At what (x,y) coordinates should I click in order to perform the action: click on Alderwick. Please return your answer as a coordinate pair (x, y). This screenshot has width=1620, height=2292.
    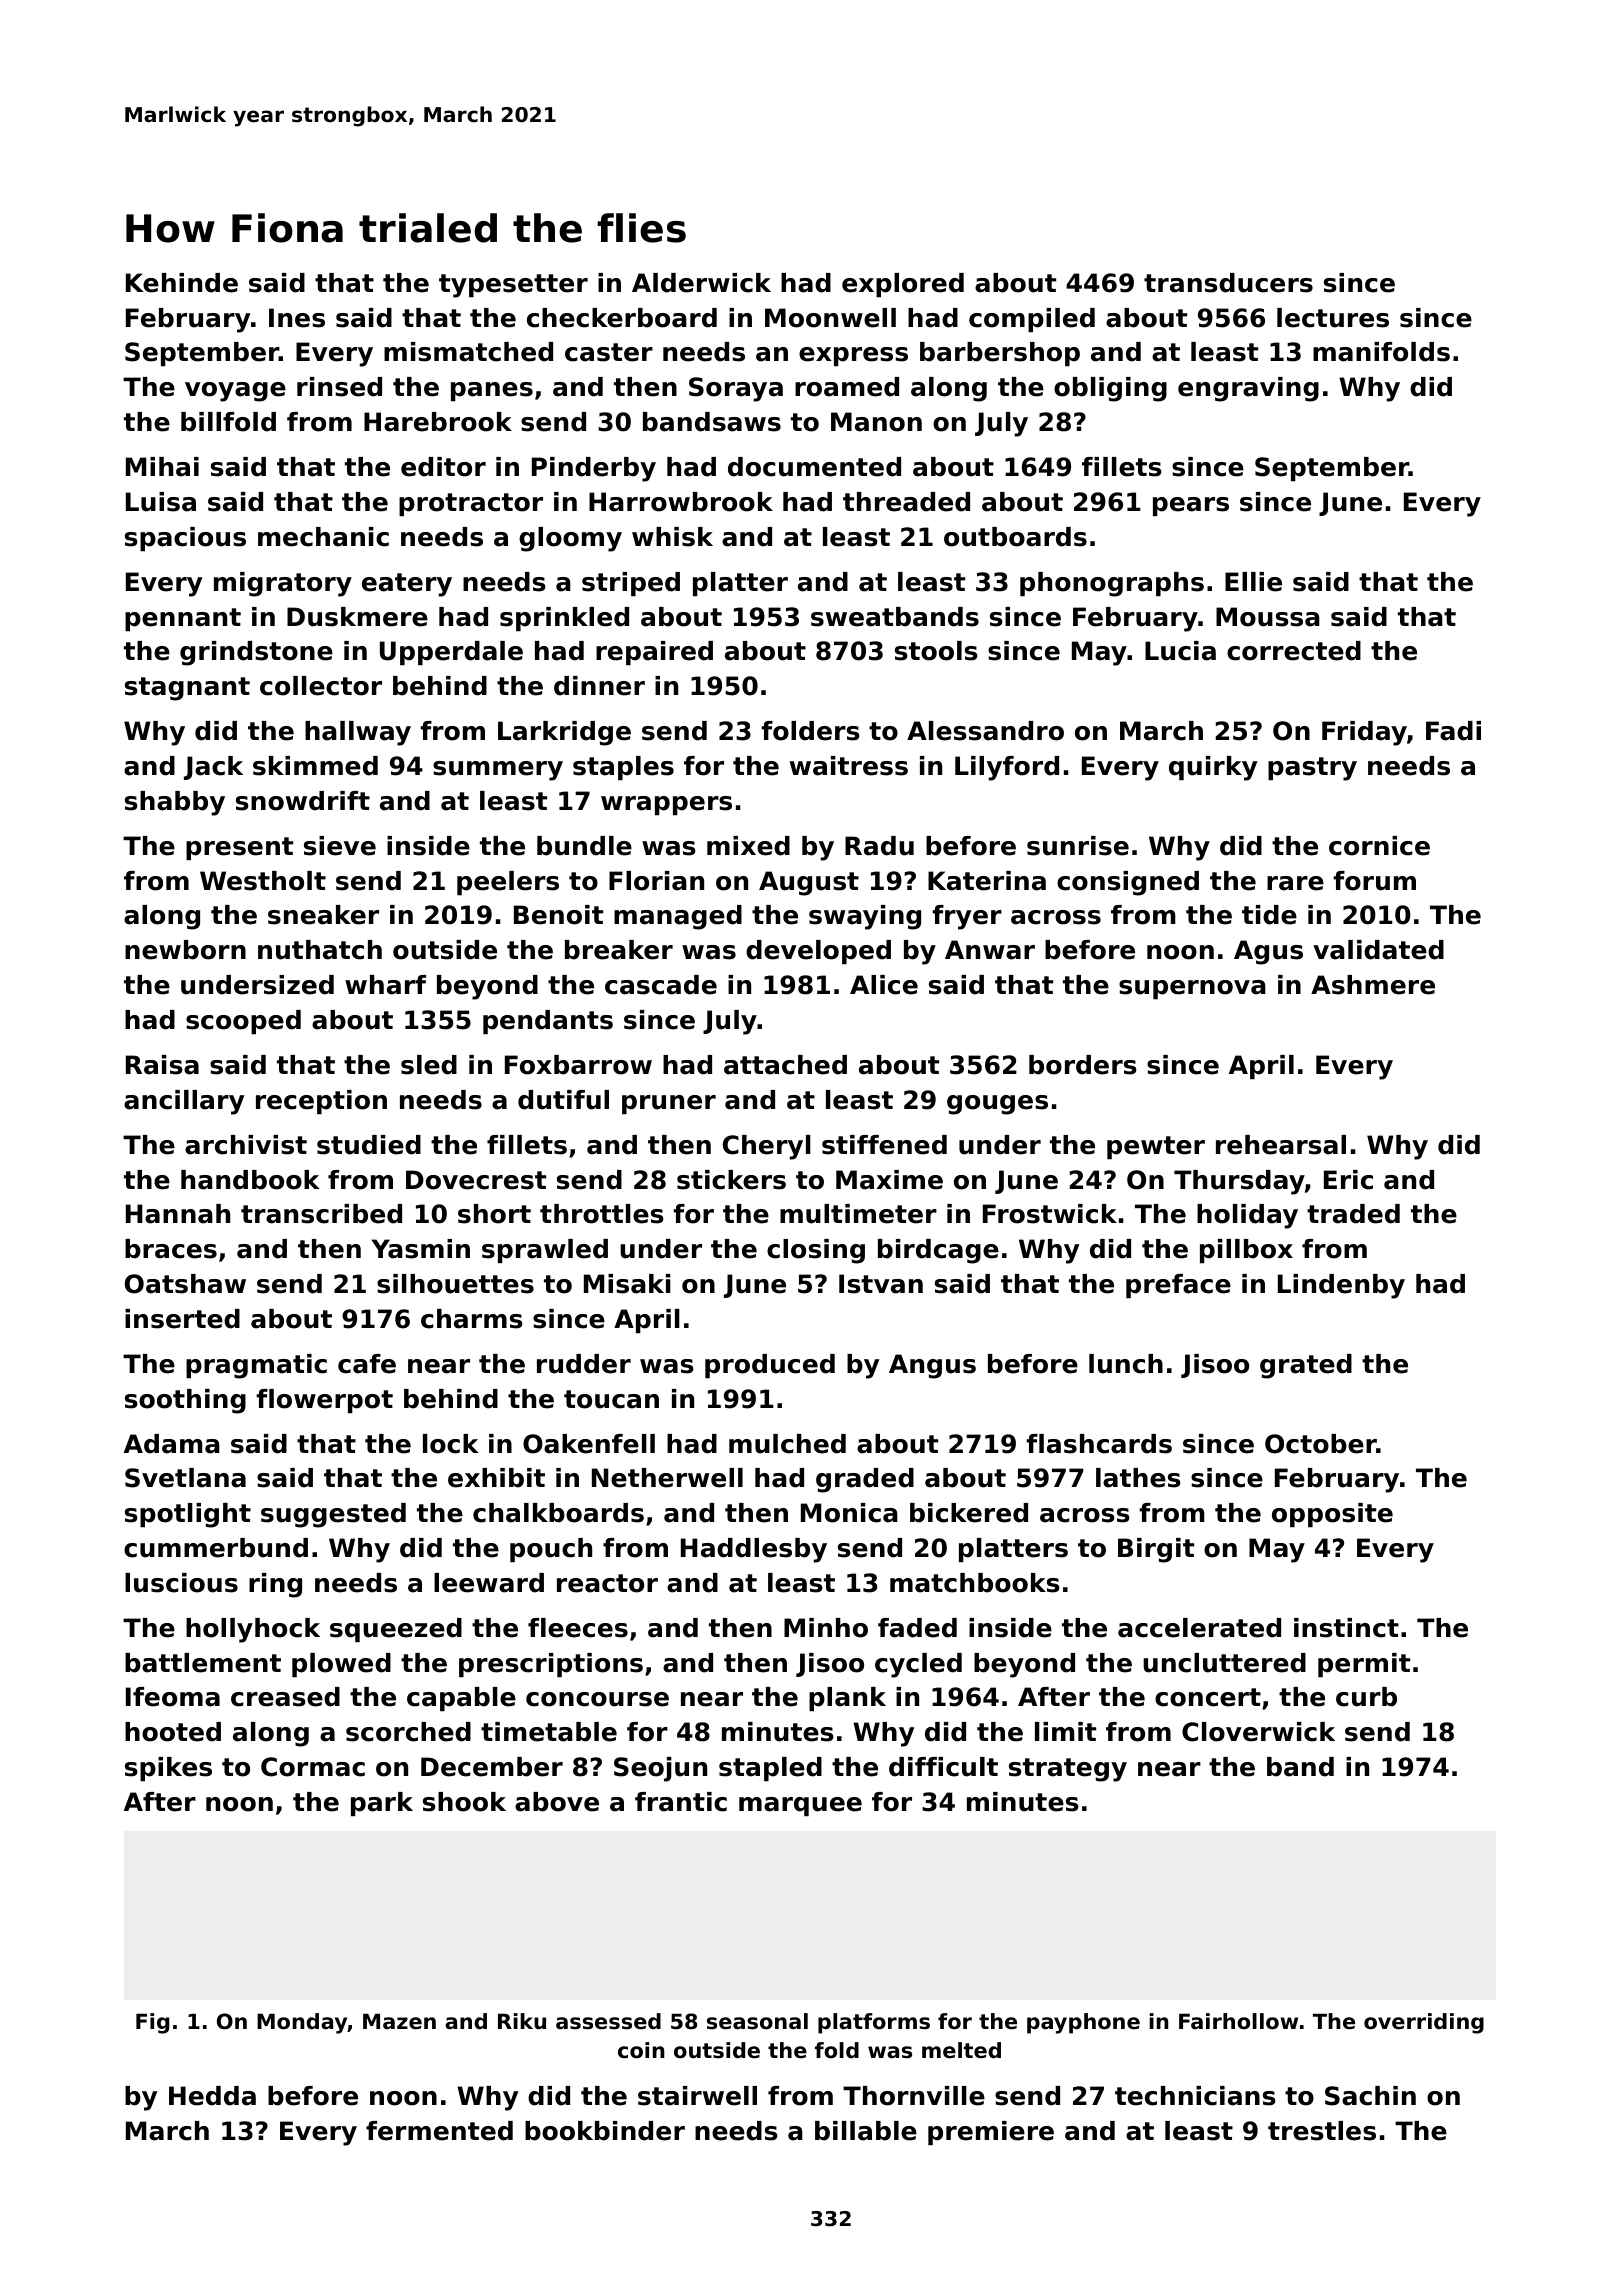
    Looking at the image, I should click on (701, 283).
